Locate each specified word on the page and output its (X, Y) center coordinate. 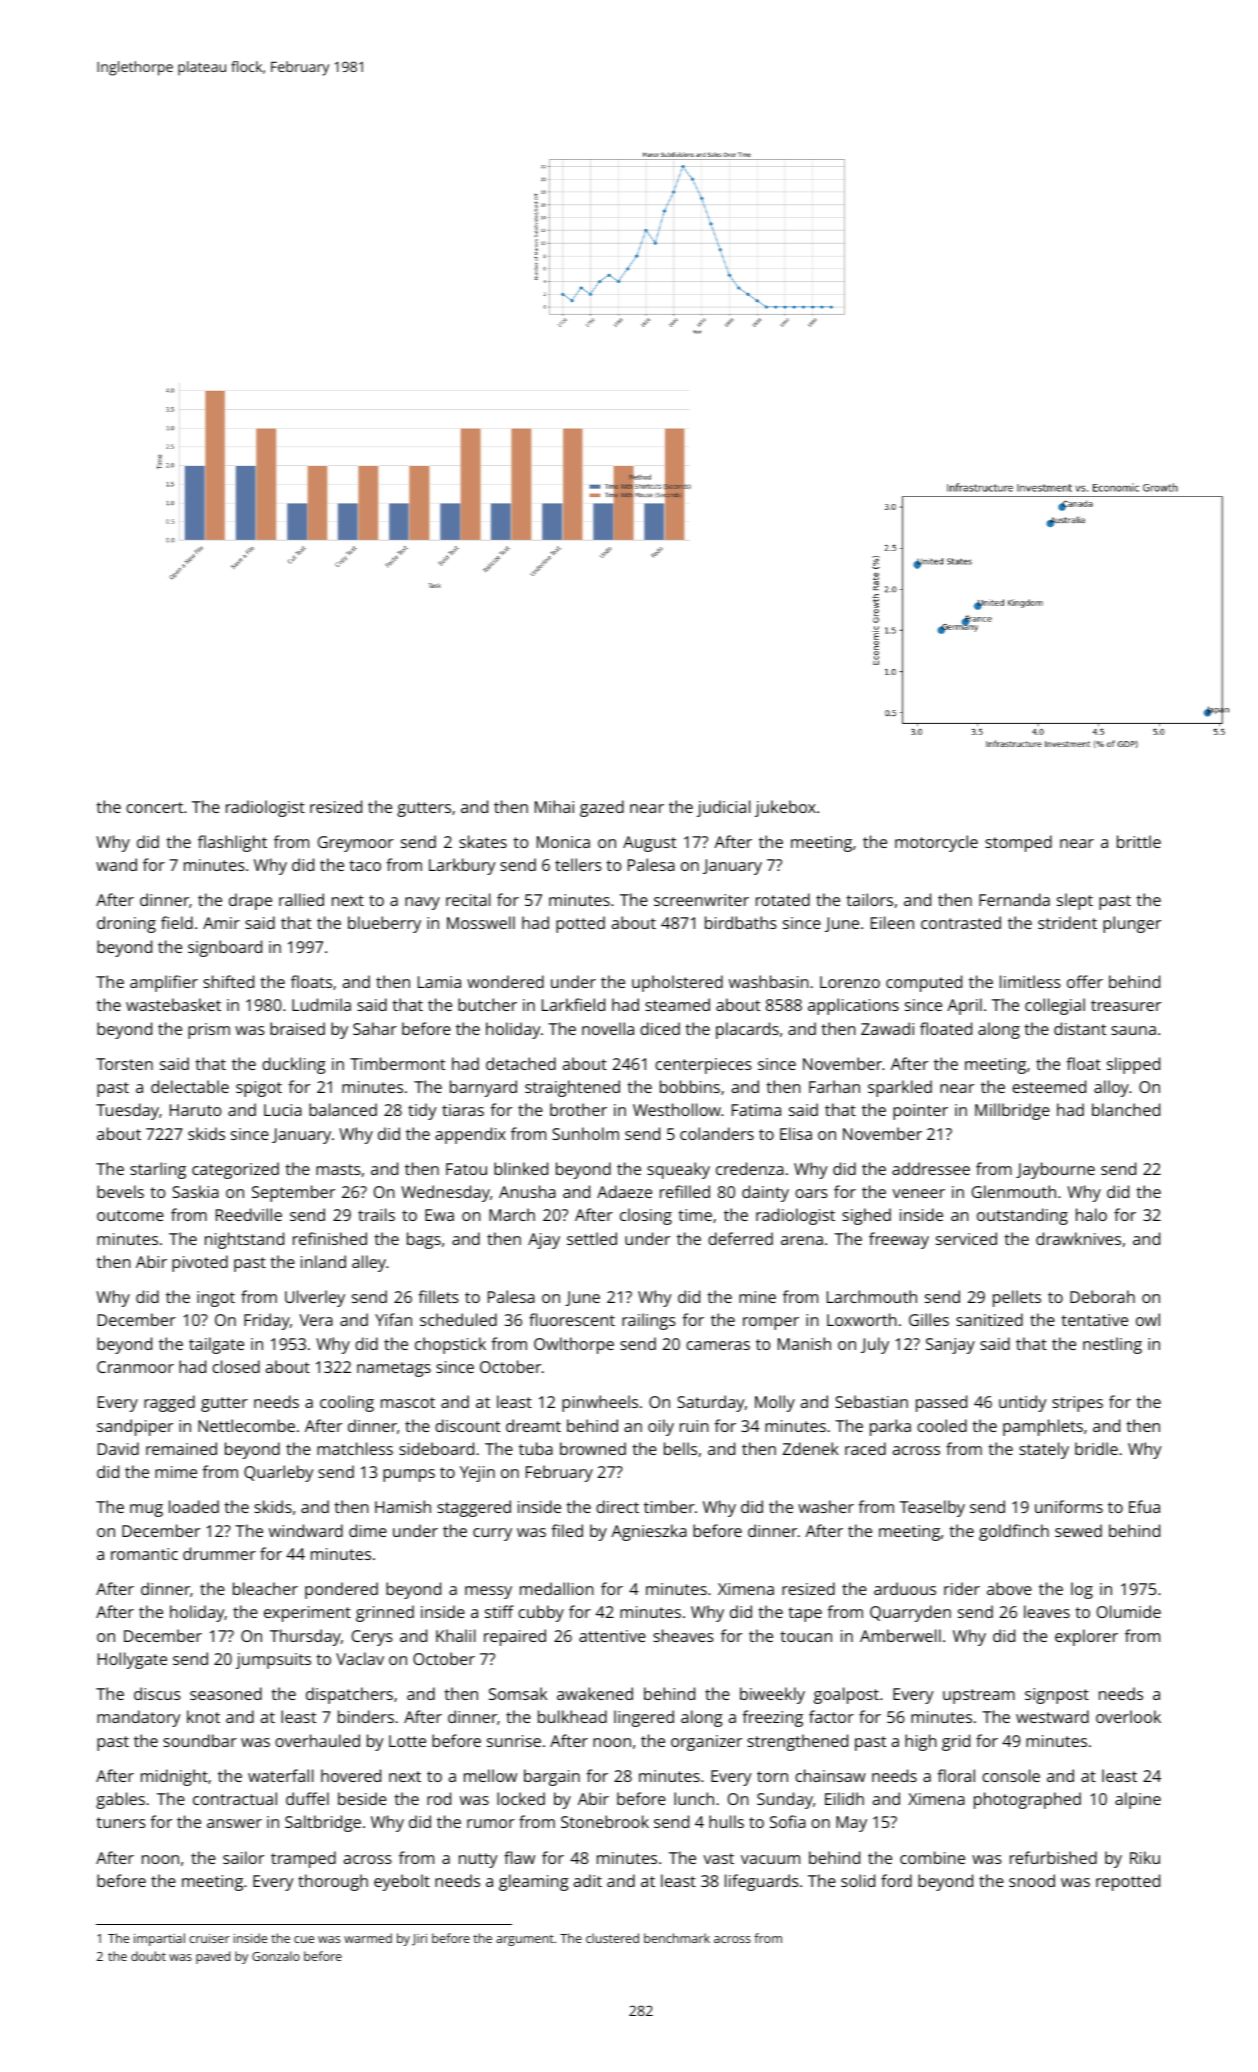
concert (154, 807)
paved (213, 1957)
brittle (1139, 841)
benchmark (677, 1938)
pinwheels (600, 1403)
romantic (144, 1554)
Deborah (1102, 1296)
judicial (724, 808)
